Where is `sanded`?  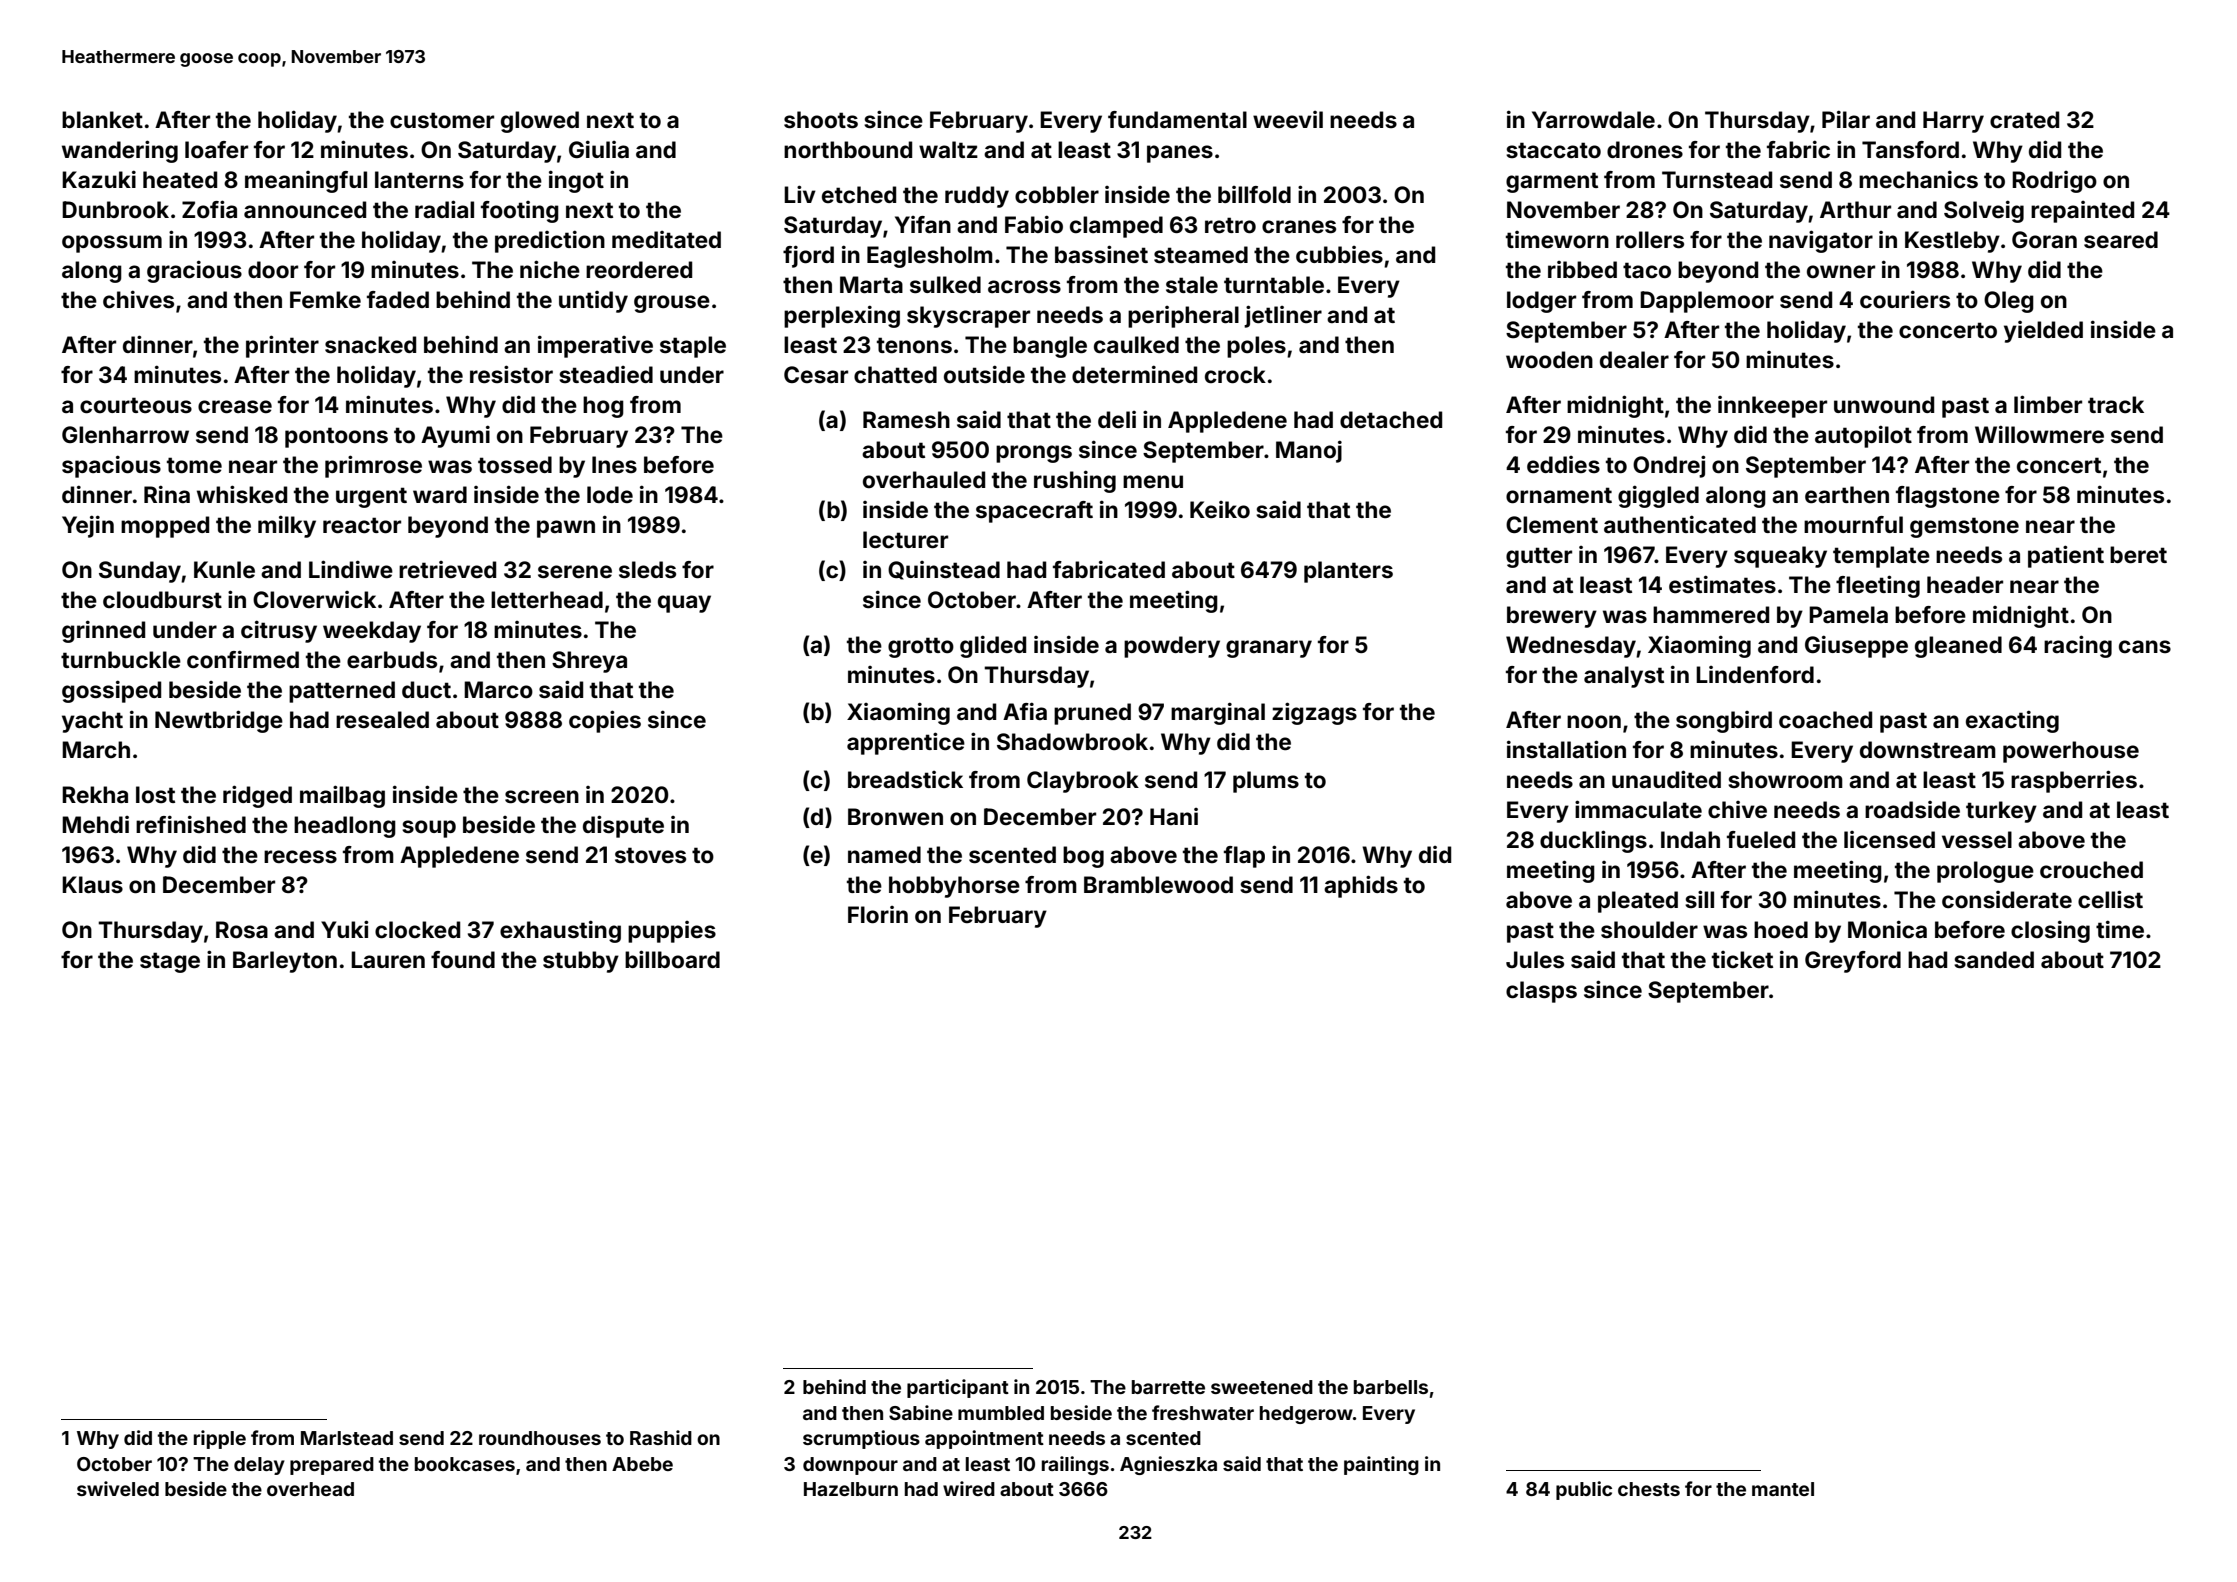 sanded is located at coordinates (1994, 960).
